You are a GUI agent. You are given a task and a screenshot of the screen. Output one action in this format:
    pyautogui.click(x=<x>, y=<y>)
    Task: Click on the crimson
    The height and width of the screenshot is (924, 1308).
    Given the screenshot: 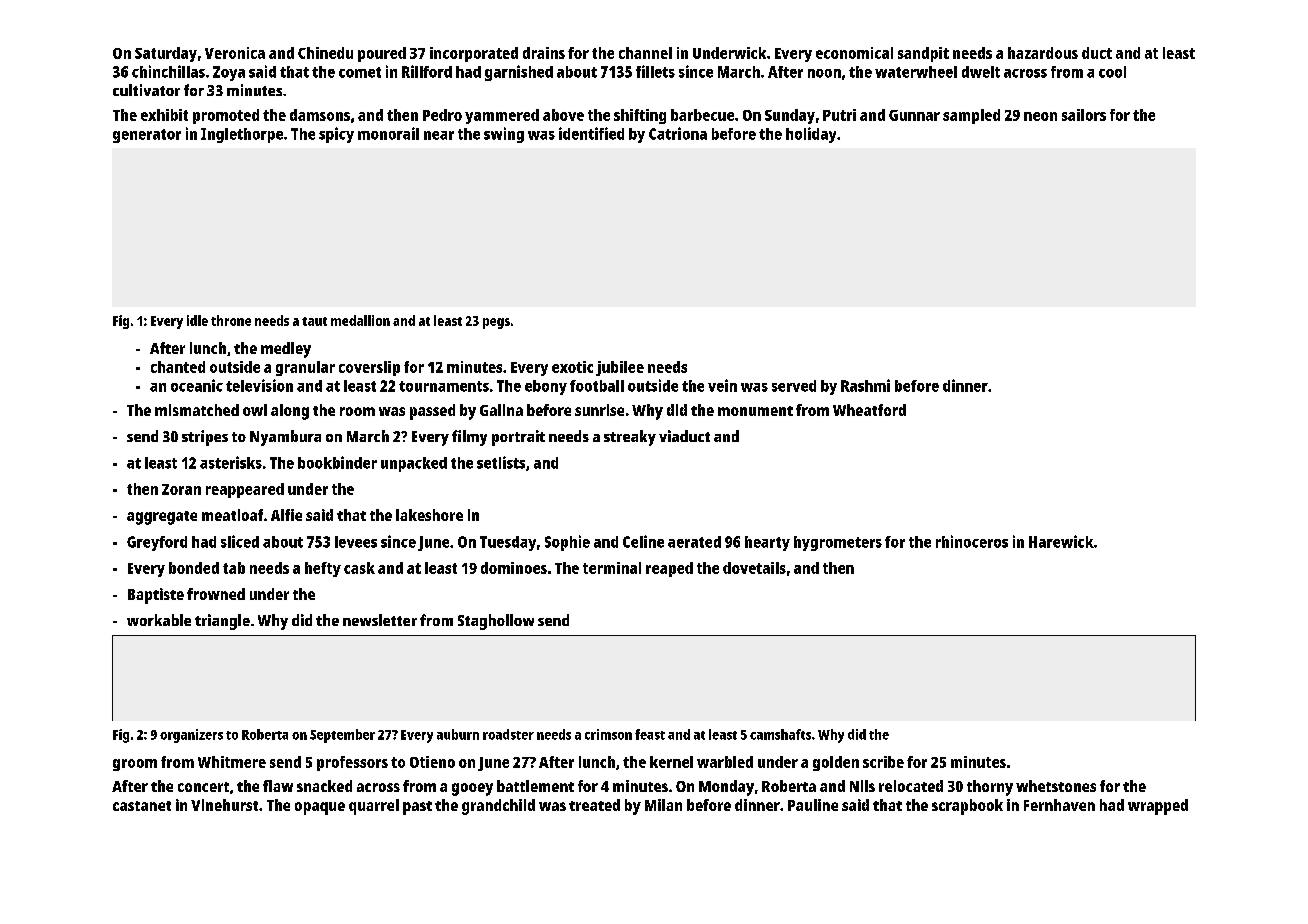 What is the action you would take?
    pyautogui.click(x=608, y=734)
